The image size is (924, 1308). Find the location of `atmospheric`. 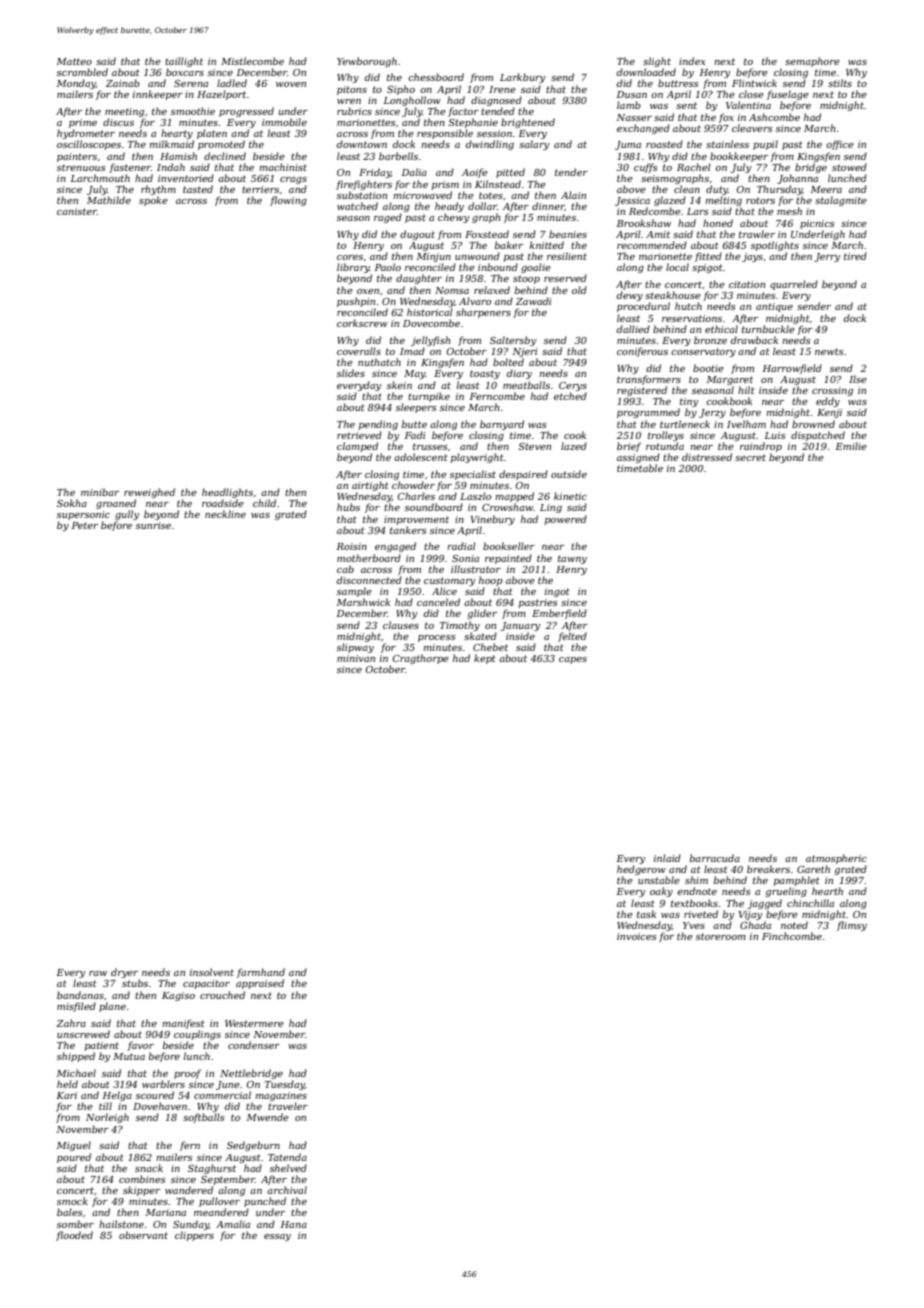

atmospheric is located at coordinates (836, 859).
